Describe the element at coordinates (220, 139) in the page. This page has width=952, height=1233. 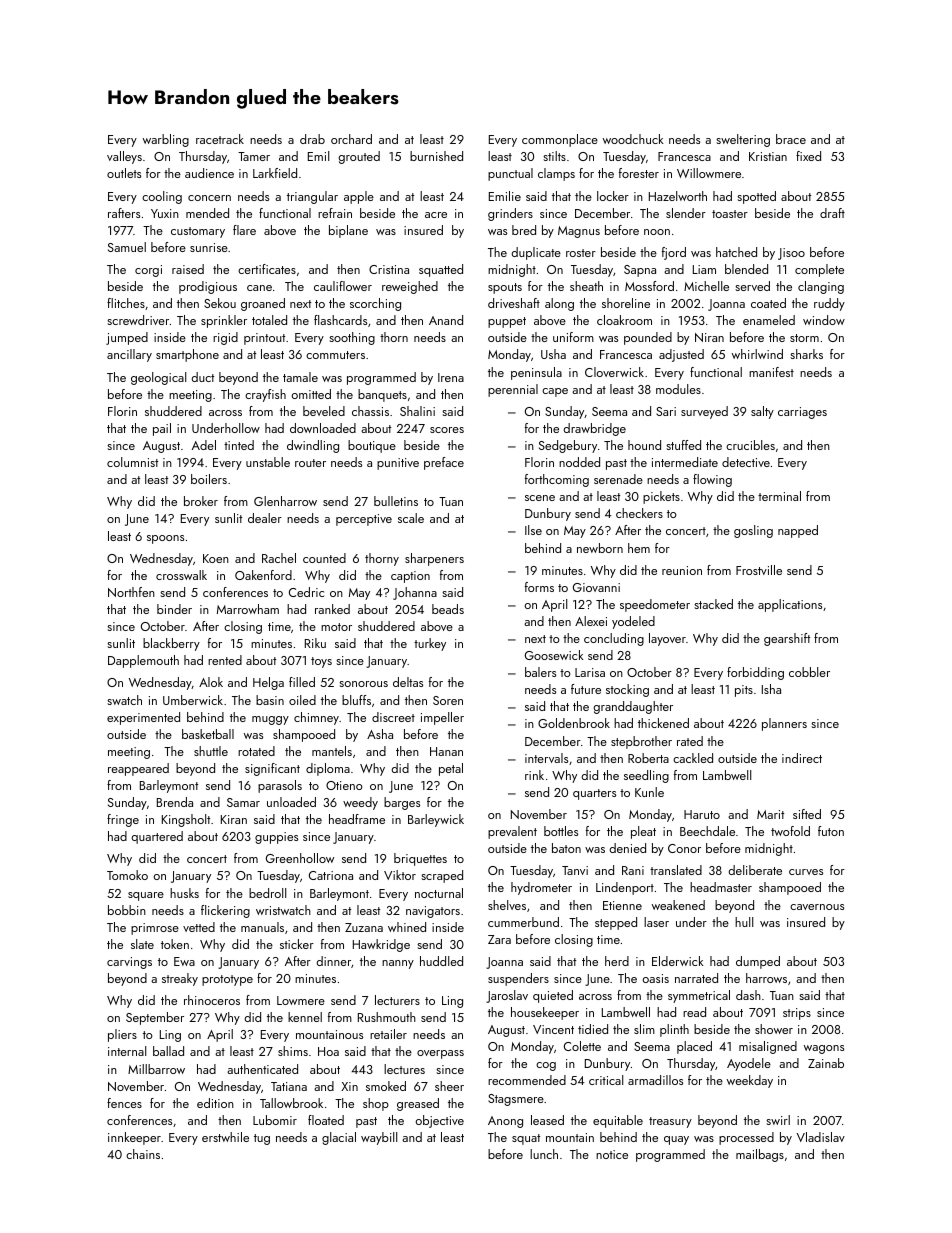
I see `racetrack` at that location.
